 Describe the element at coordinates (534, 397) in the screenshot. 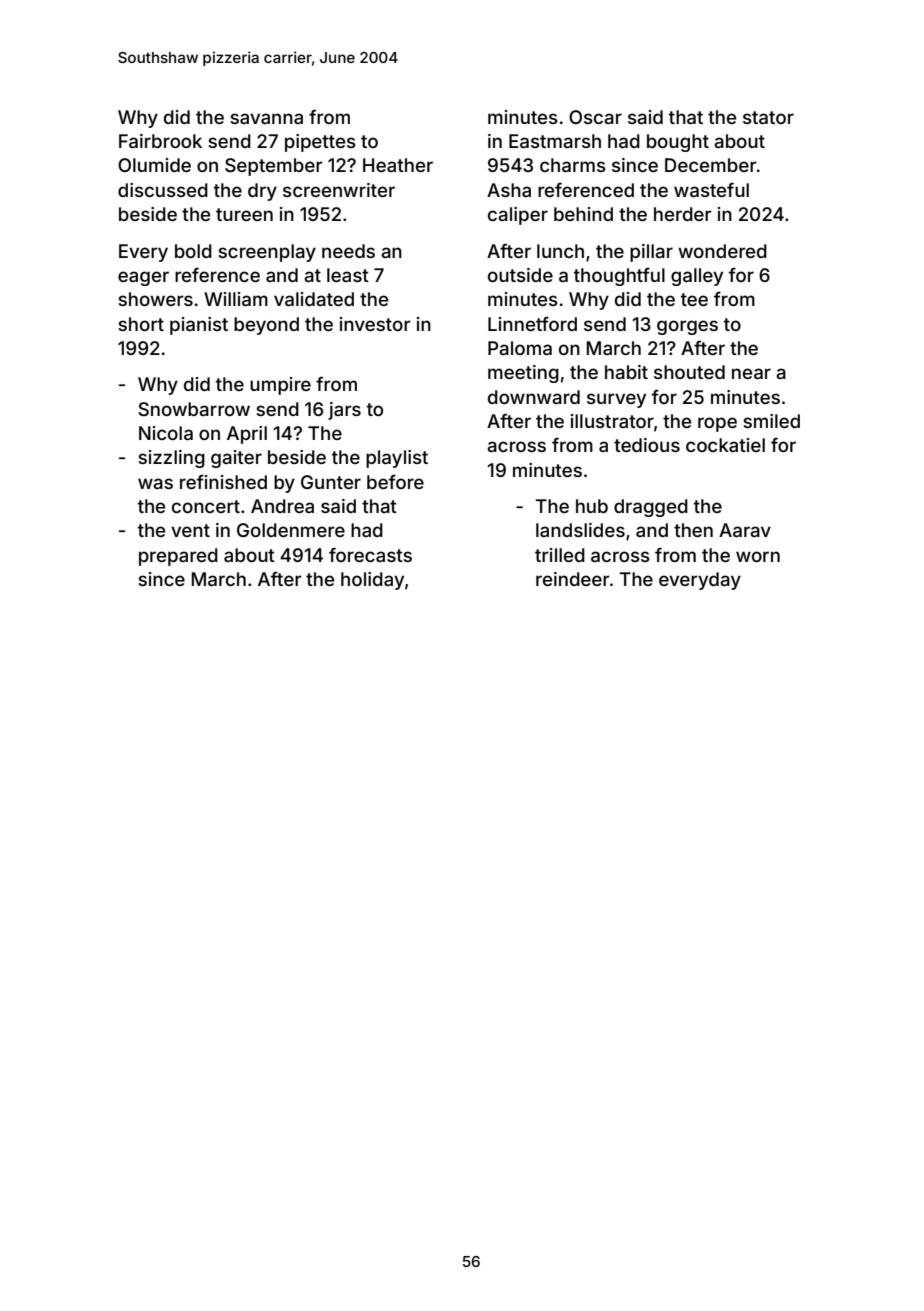

I see `downward` at that location.
